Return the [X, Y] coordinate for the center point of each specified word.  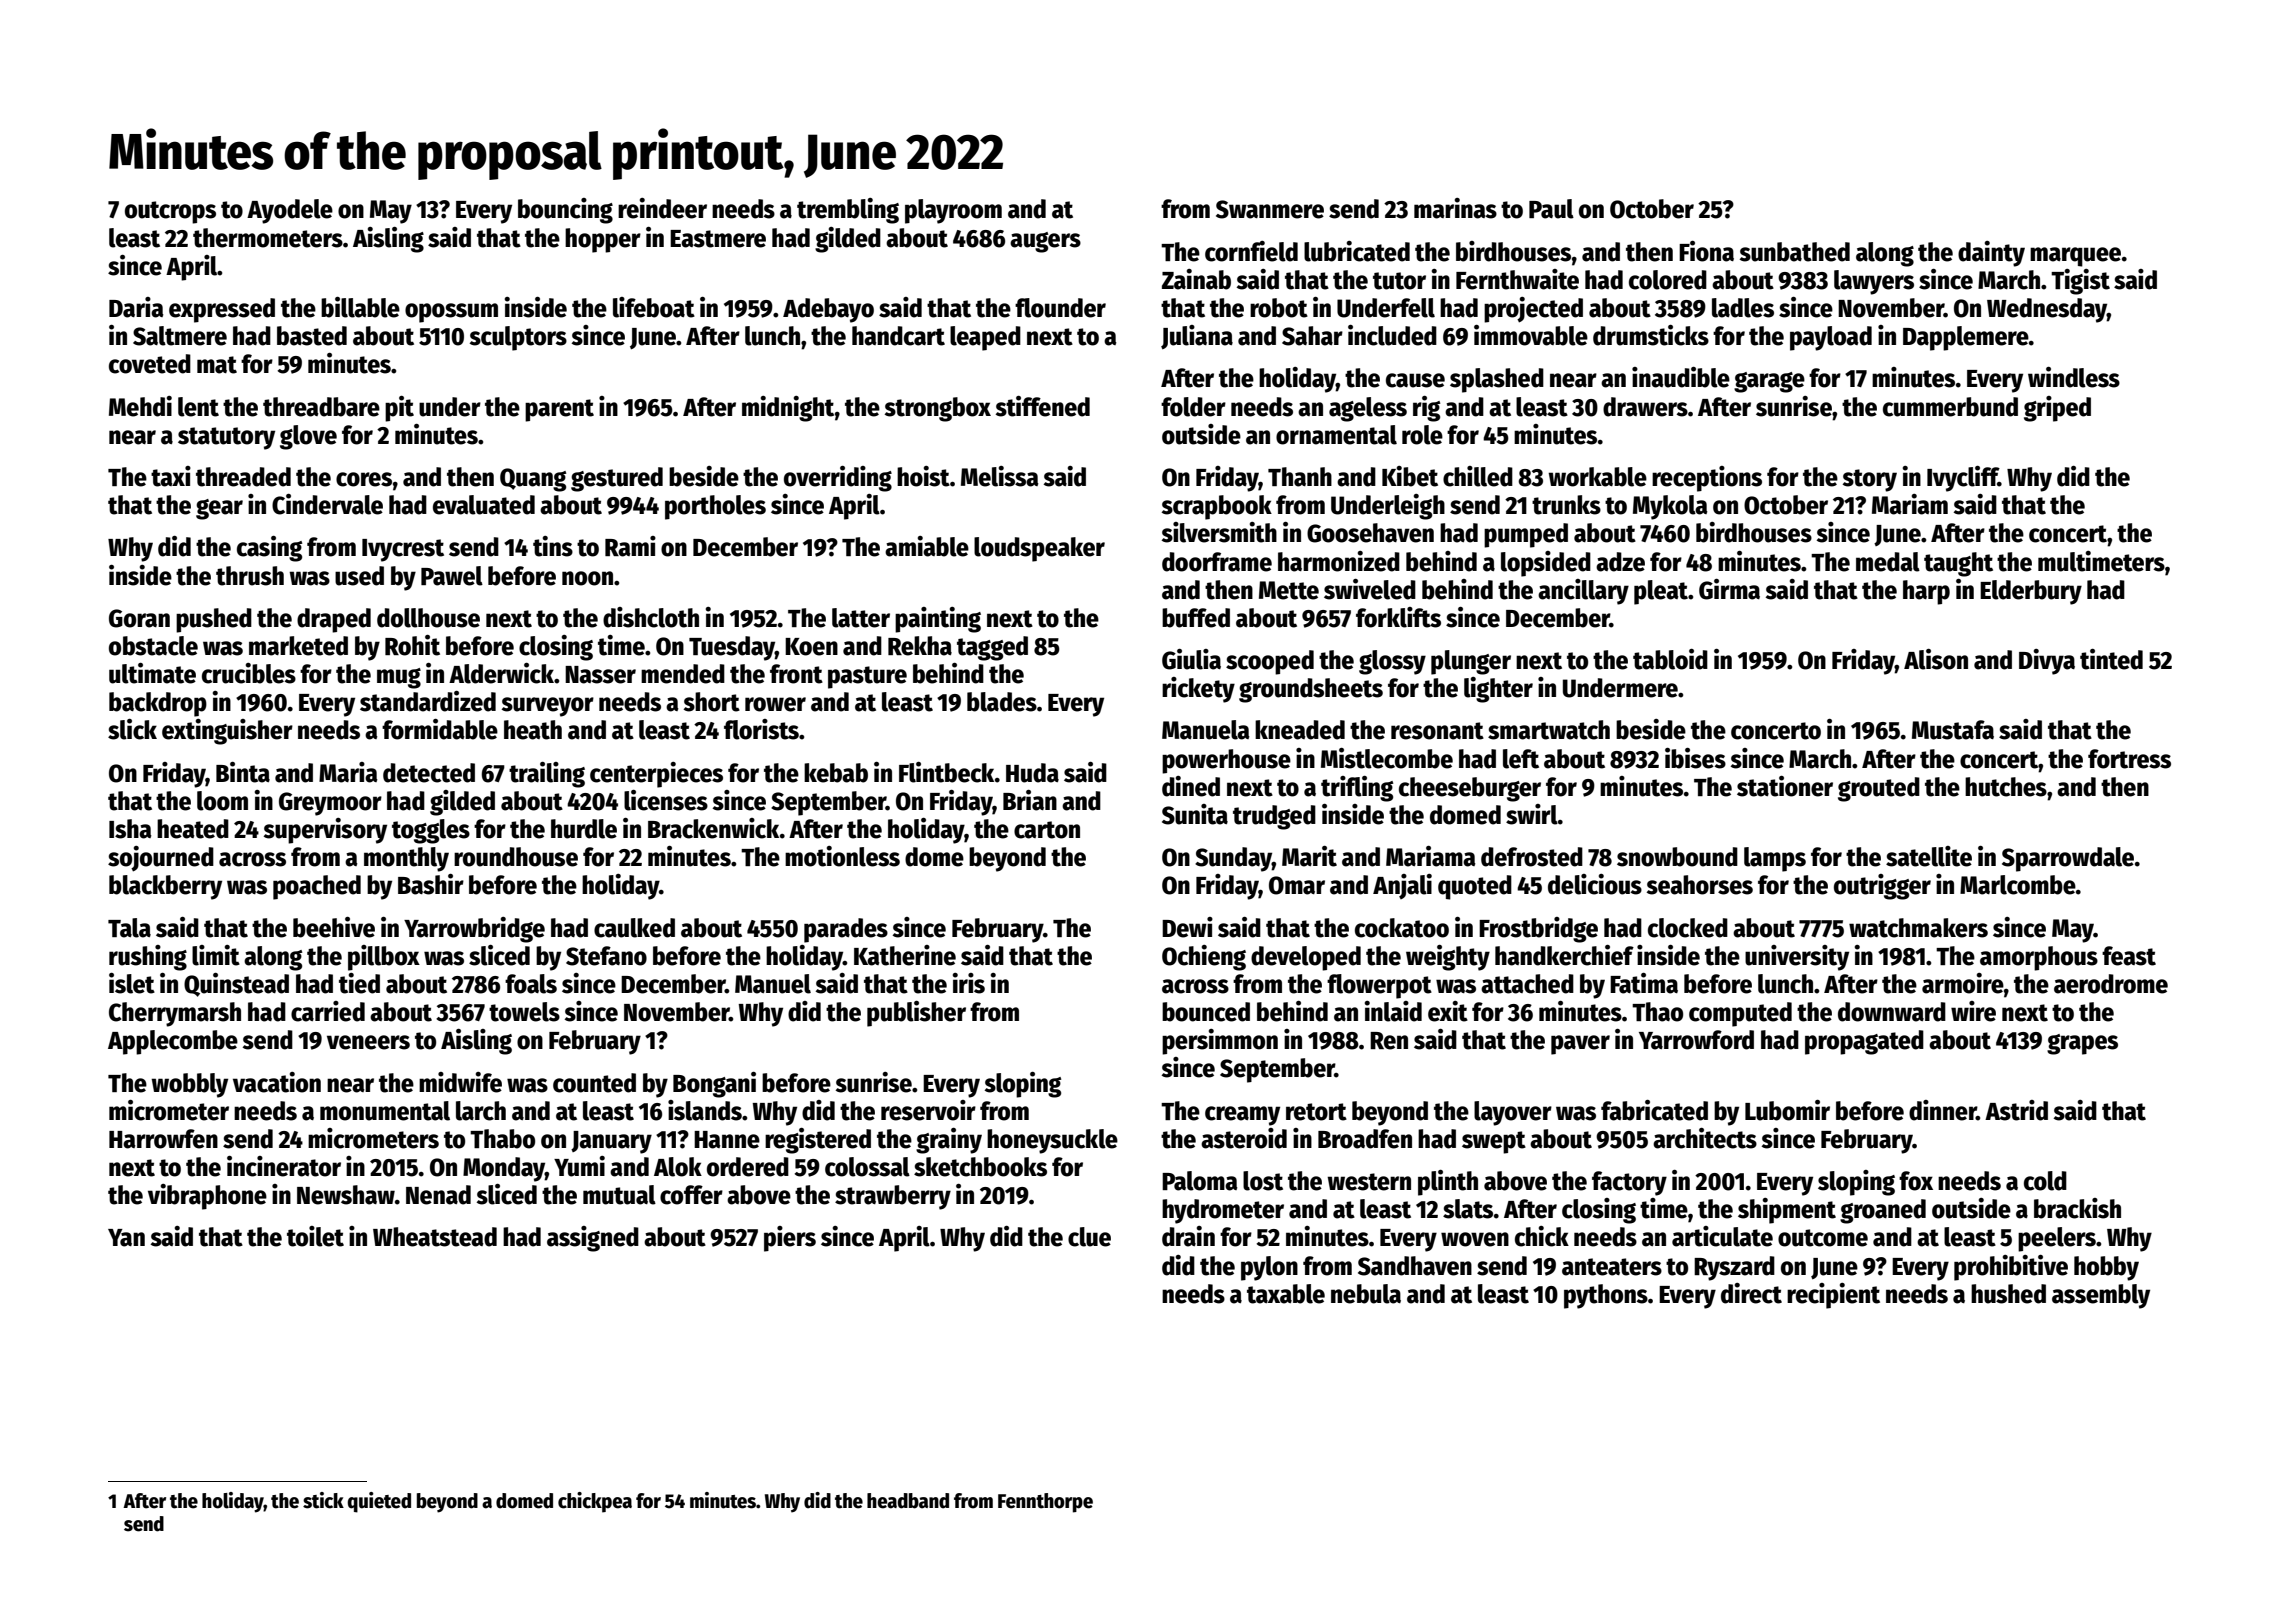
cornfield [1251, 251]
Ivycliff [1962, 479]
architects [1705, 1138]
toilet [315, 1236]
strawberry [893, 1197]
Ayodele [290, 211]
